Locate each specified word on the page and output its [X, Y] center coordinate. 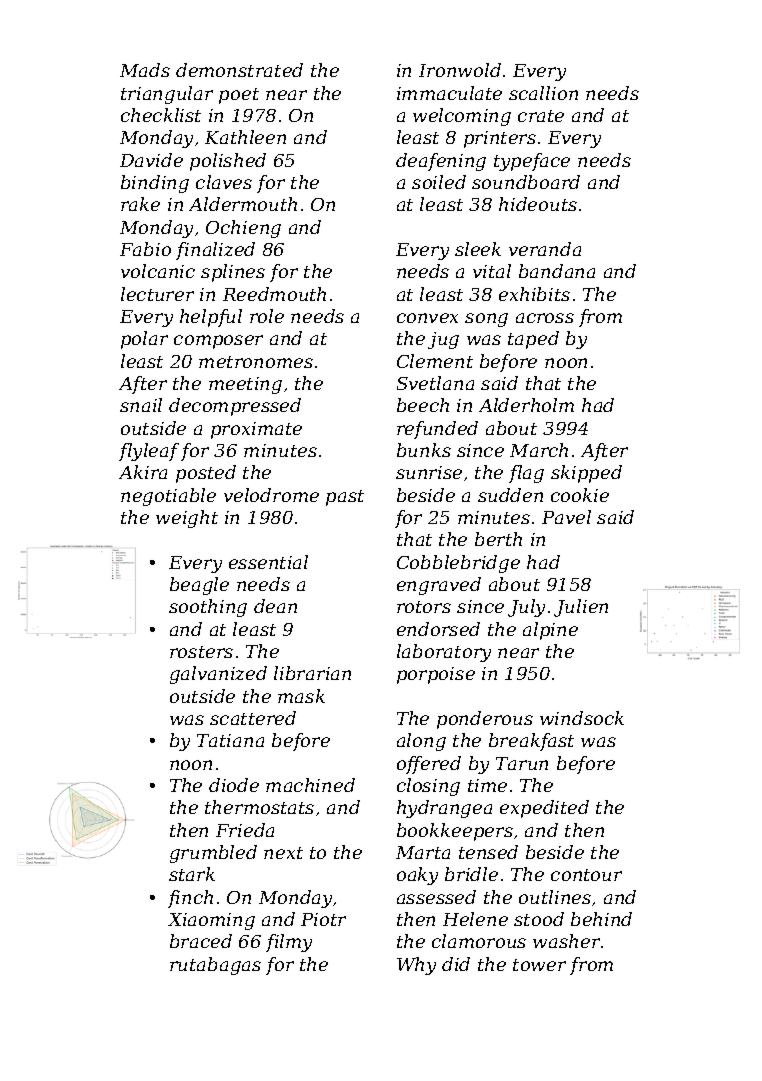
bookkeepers [455, 832]
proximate [256, 430]
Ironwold [460, 70]
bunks [424, 450]
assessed [436, 897]
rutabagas [215, 966]
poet [239, 96]
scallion [543, 93]
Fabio [145, 249]
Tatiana [230, 740]
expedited [544, 809]
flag [526, 474]
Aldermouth [243, 204]
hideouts [538, 204]
